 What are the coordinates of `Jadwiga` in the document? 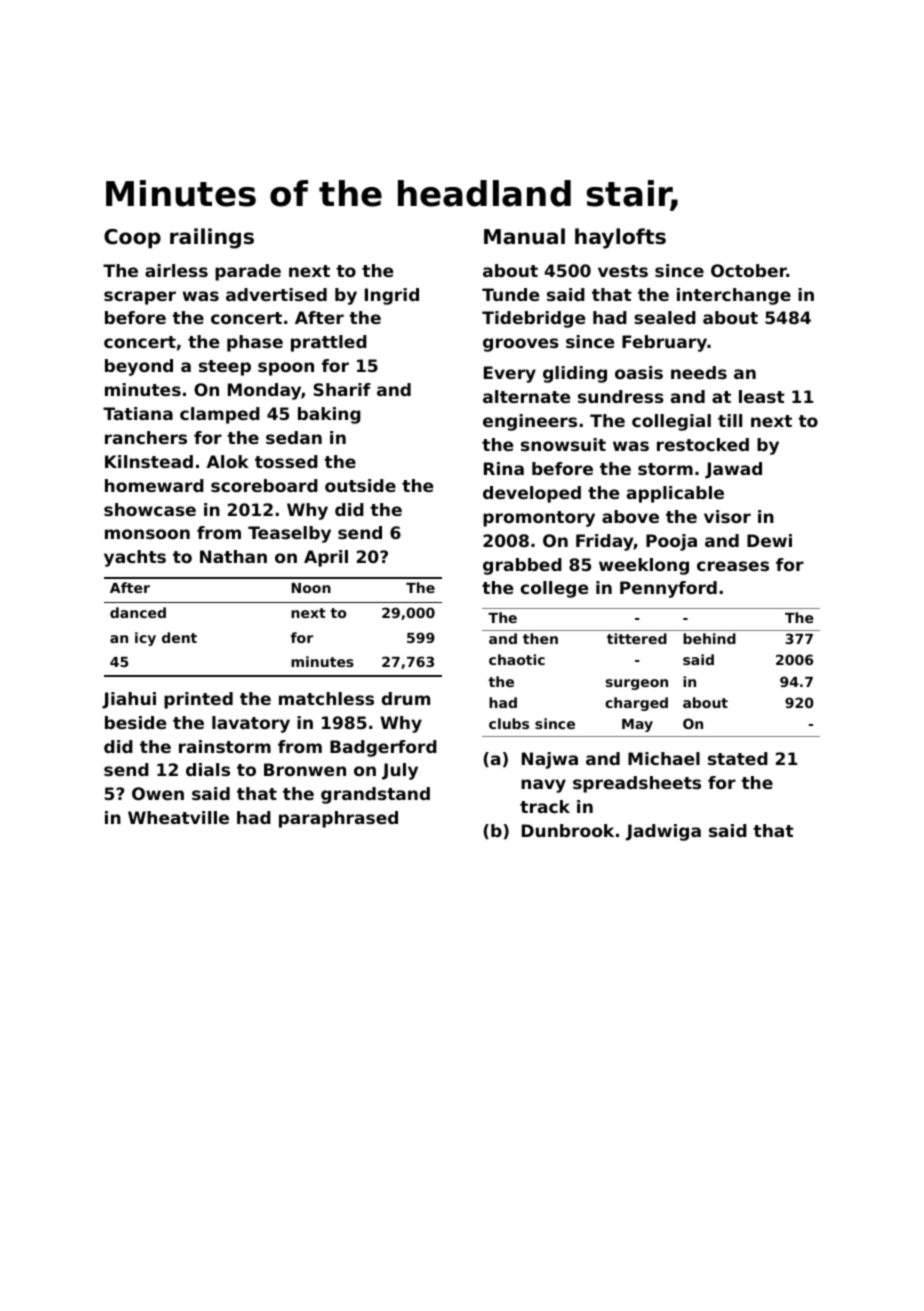 It's located at (663, 832).
